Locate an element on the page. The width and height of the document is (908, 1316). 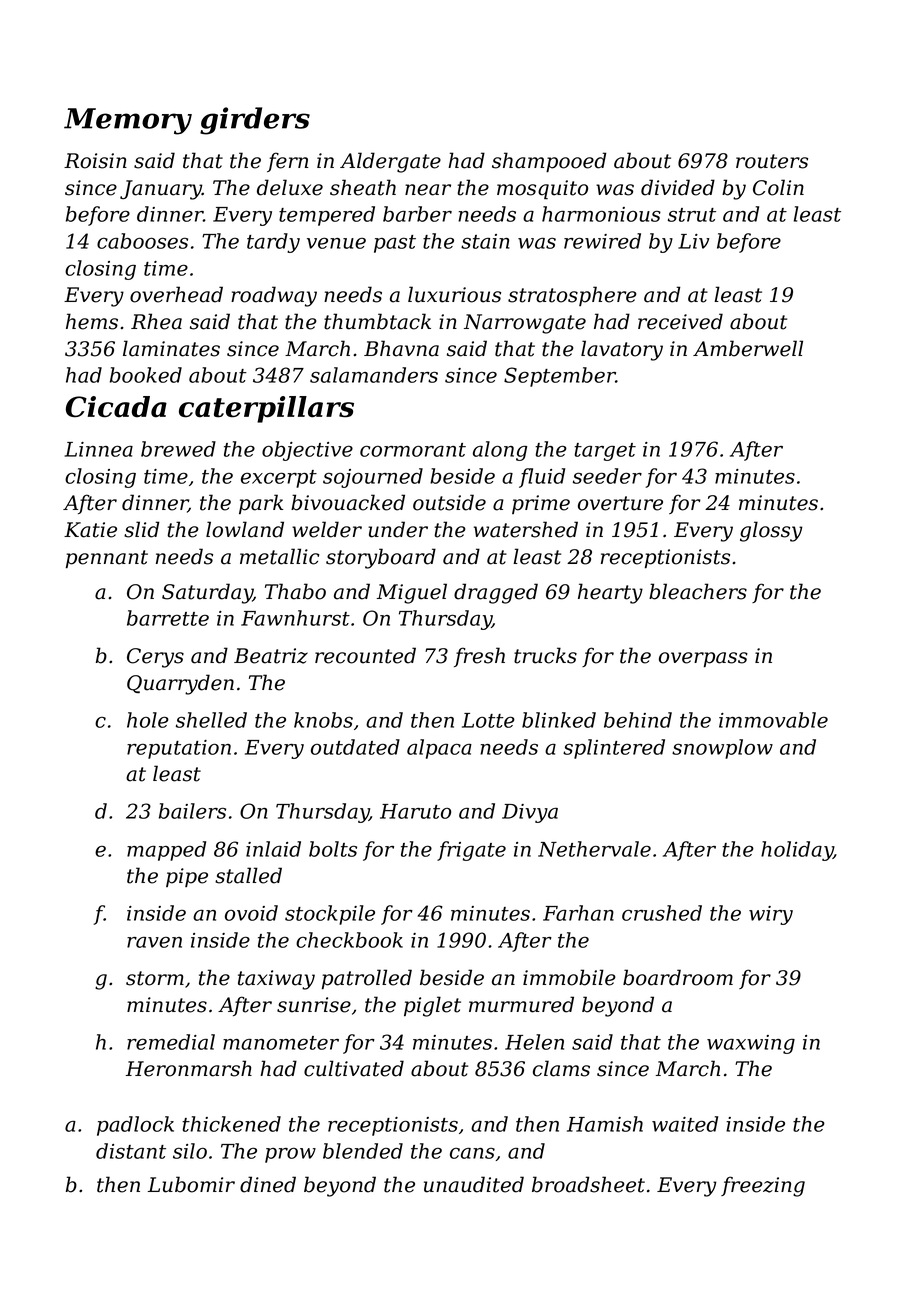
girders is located at coordinates (255, 121).
